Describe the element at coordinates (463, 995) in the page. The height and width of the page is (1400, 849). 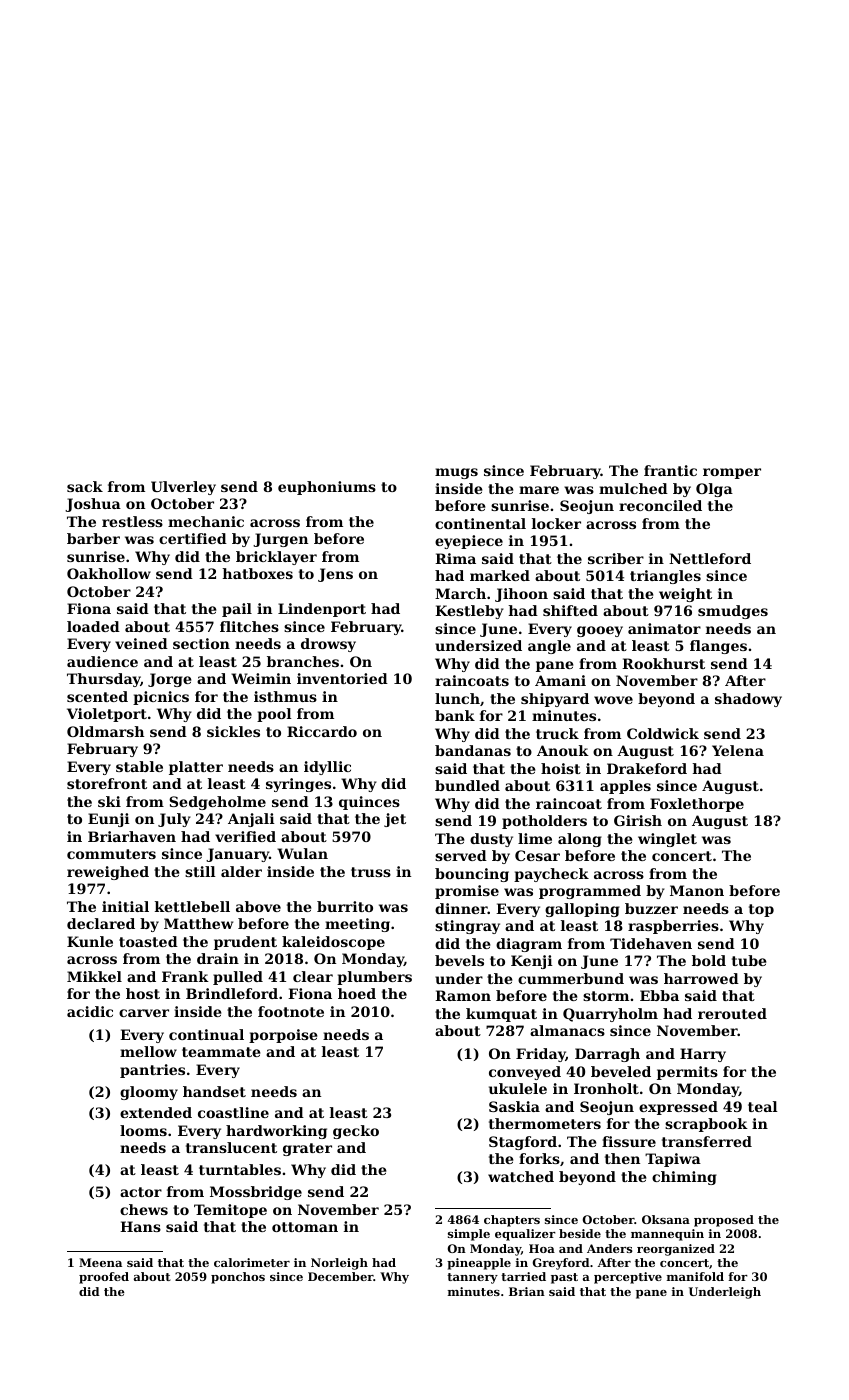
I see `Ramon` at that location.
